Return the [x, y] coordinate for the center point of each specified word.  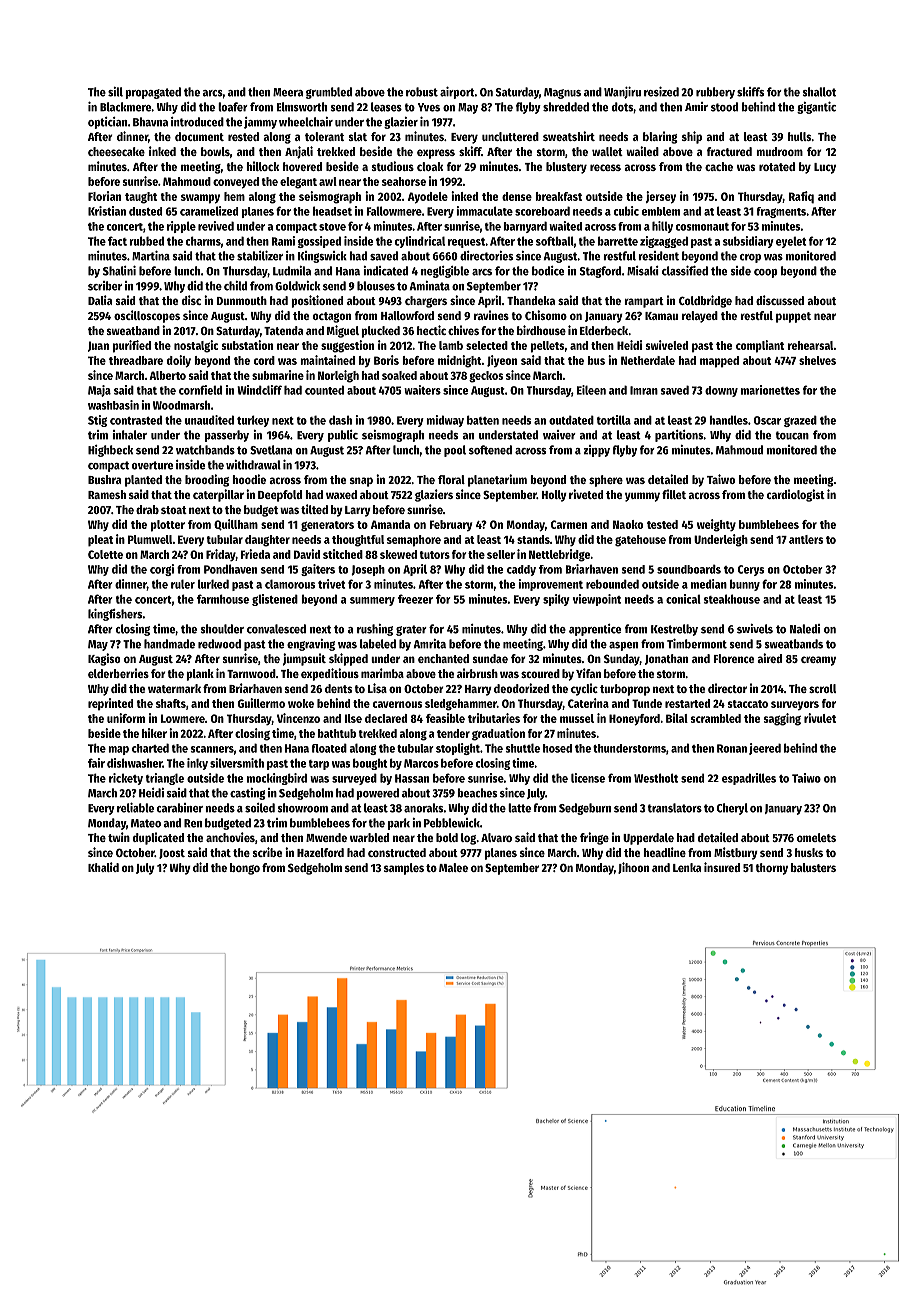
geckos [486, 377]
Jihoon [633, 868]
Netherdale [648, 360]
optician [107, 123]
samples [404, 869]
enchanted [443, 658]
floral [451, 479]
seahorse [404, 181]
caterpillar [218, 495]
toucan [792, 435]
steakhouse [731, 599]
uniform [126, 718]
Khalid [103, 867]
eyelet [791, 242]
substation [247, 345]
